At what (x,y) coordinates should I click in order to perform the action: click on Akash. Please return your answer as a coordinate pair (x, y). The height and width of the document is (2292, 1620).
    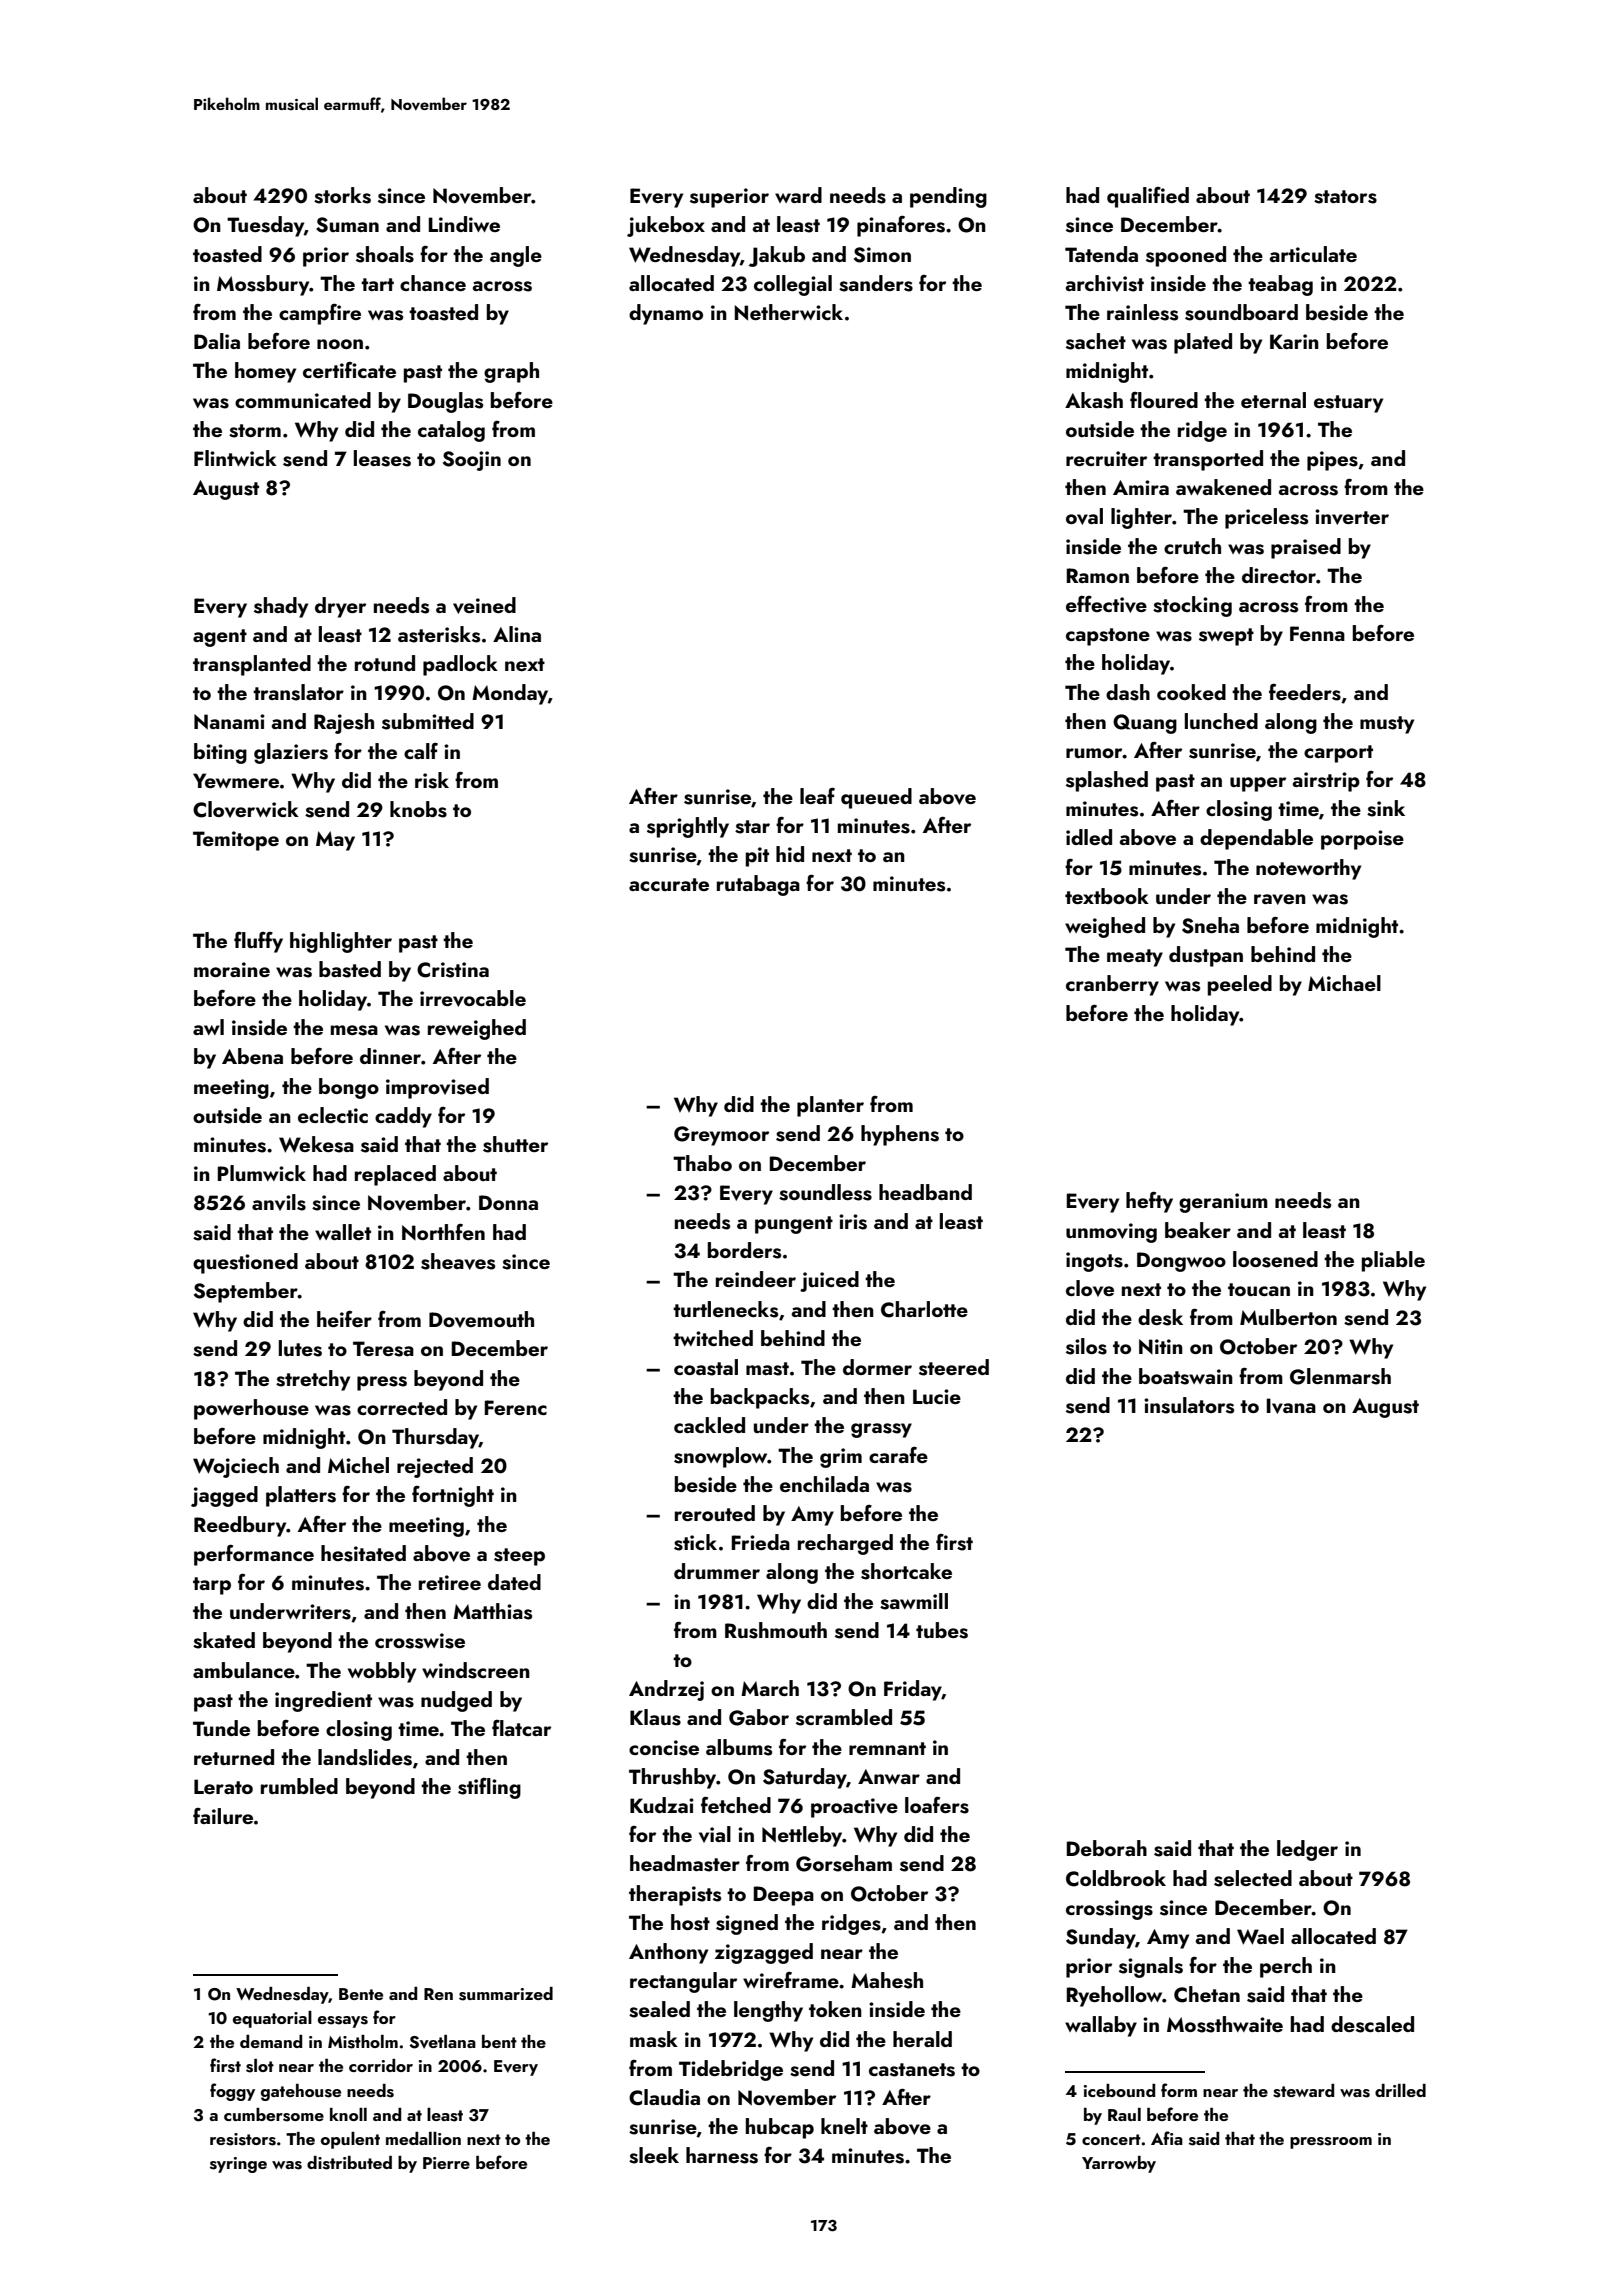
    Looking at the image, I should click on (1094, 400).
